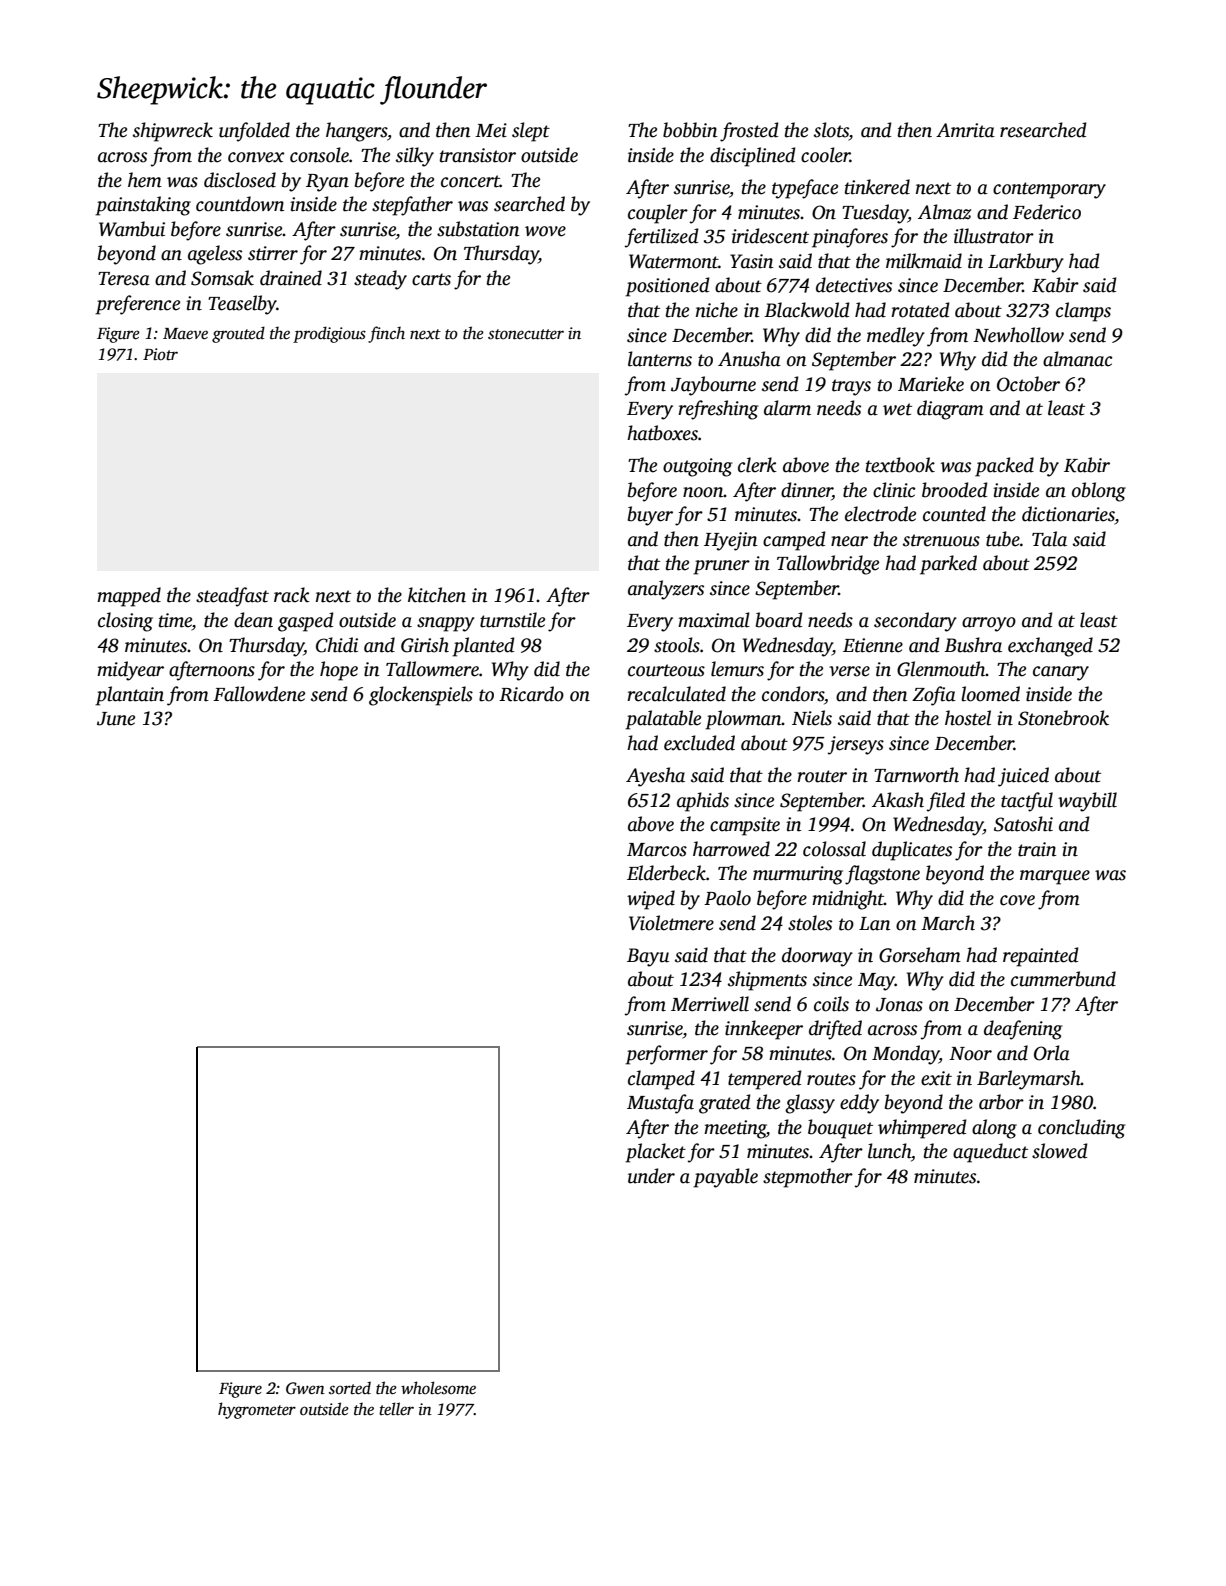  What do you see at coordinates (655, 777) in the screenshot?
I see `Ayesha` at bounding box center [655, 777].
